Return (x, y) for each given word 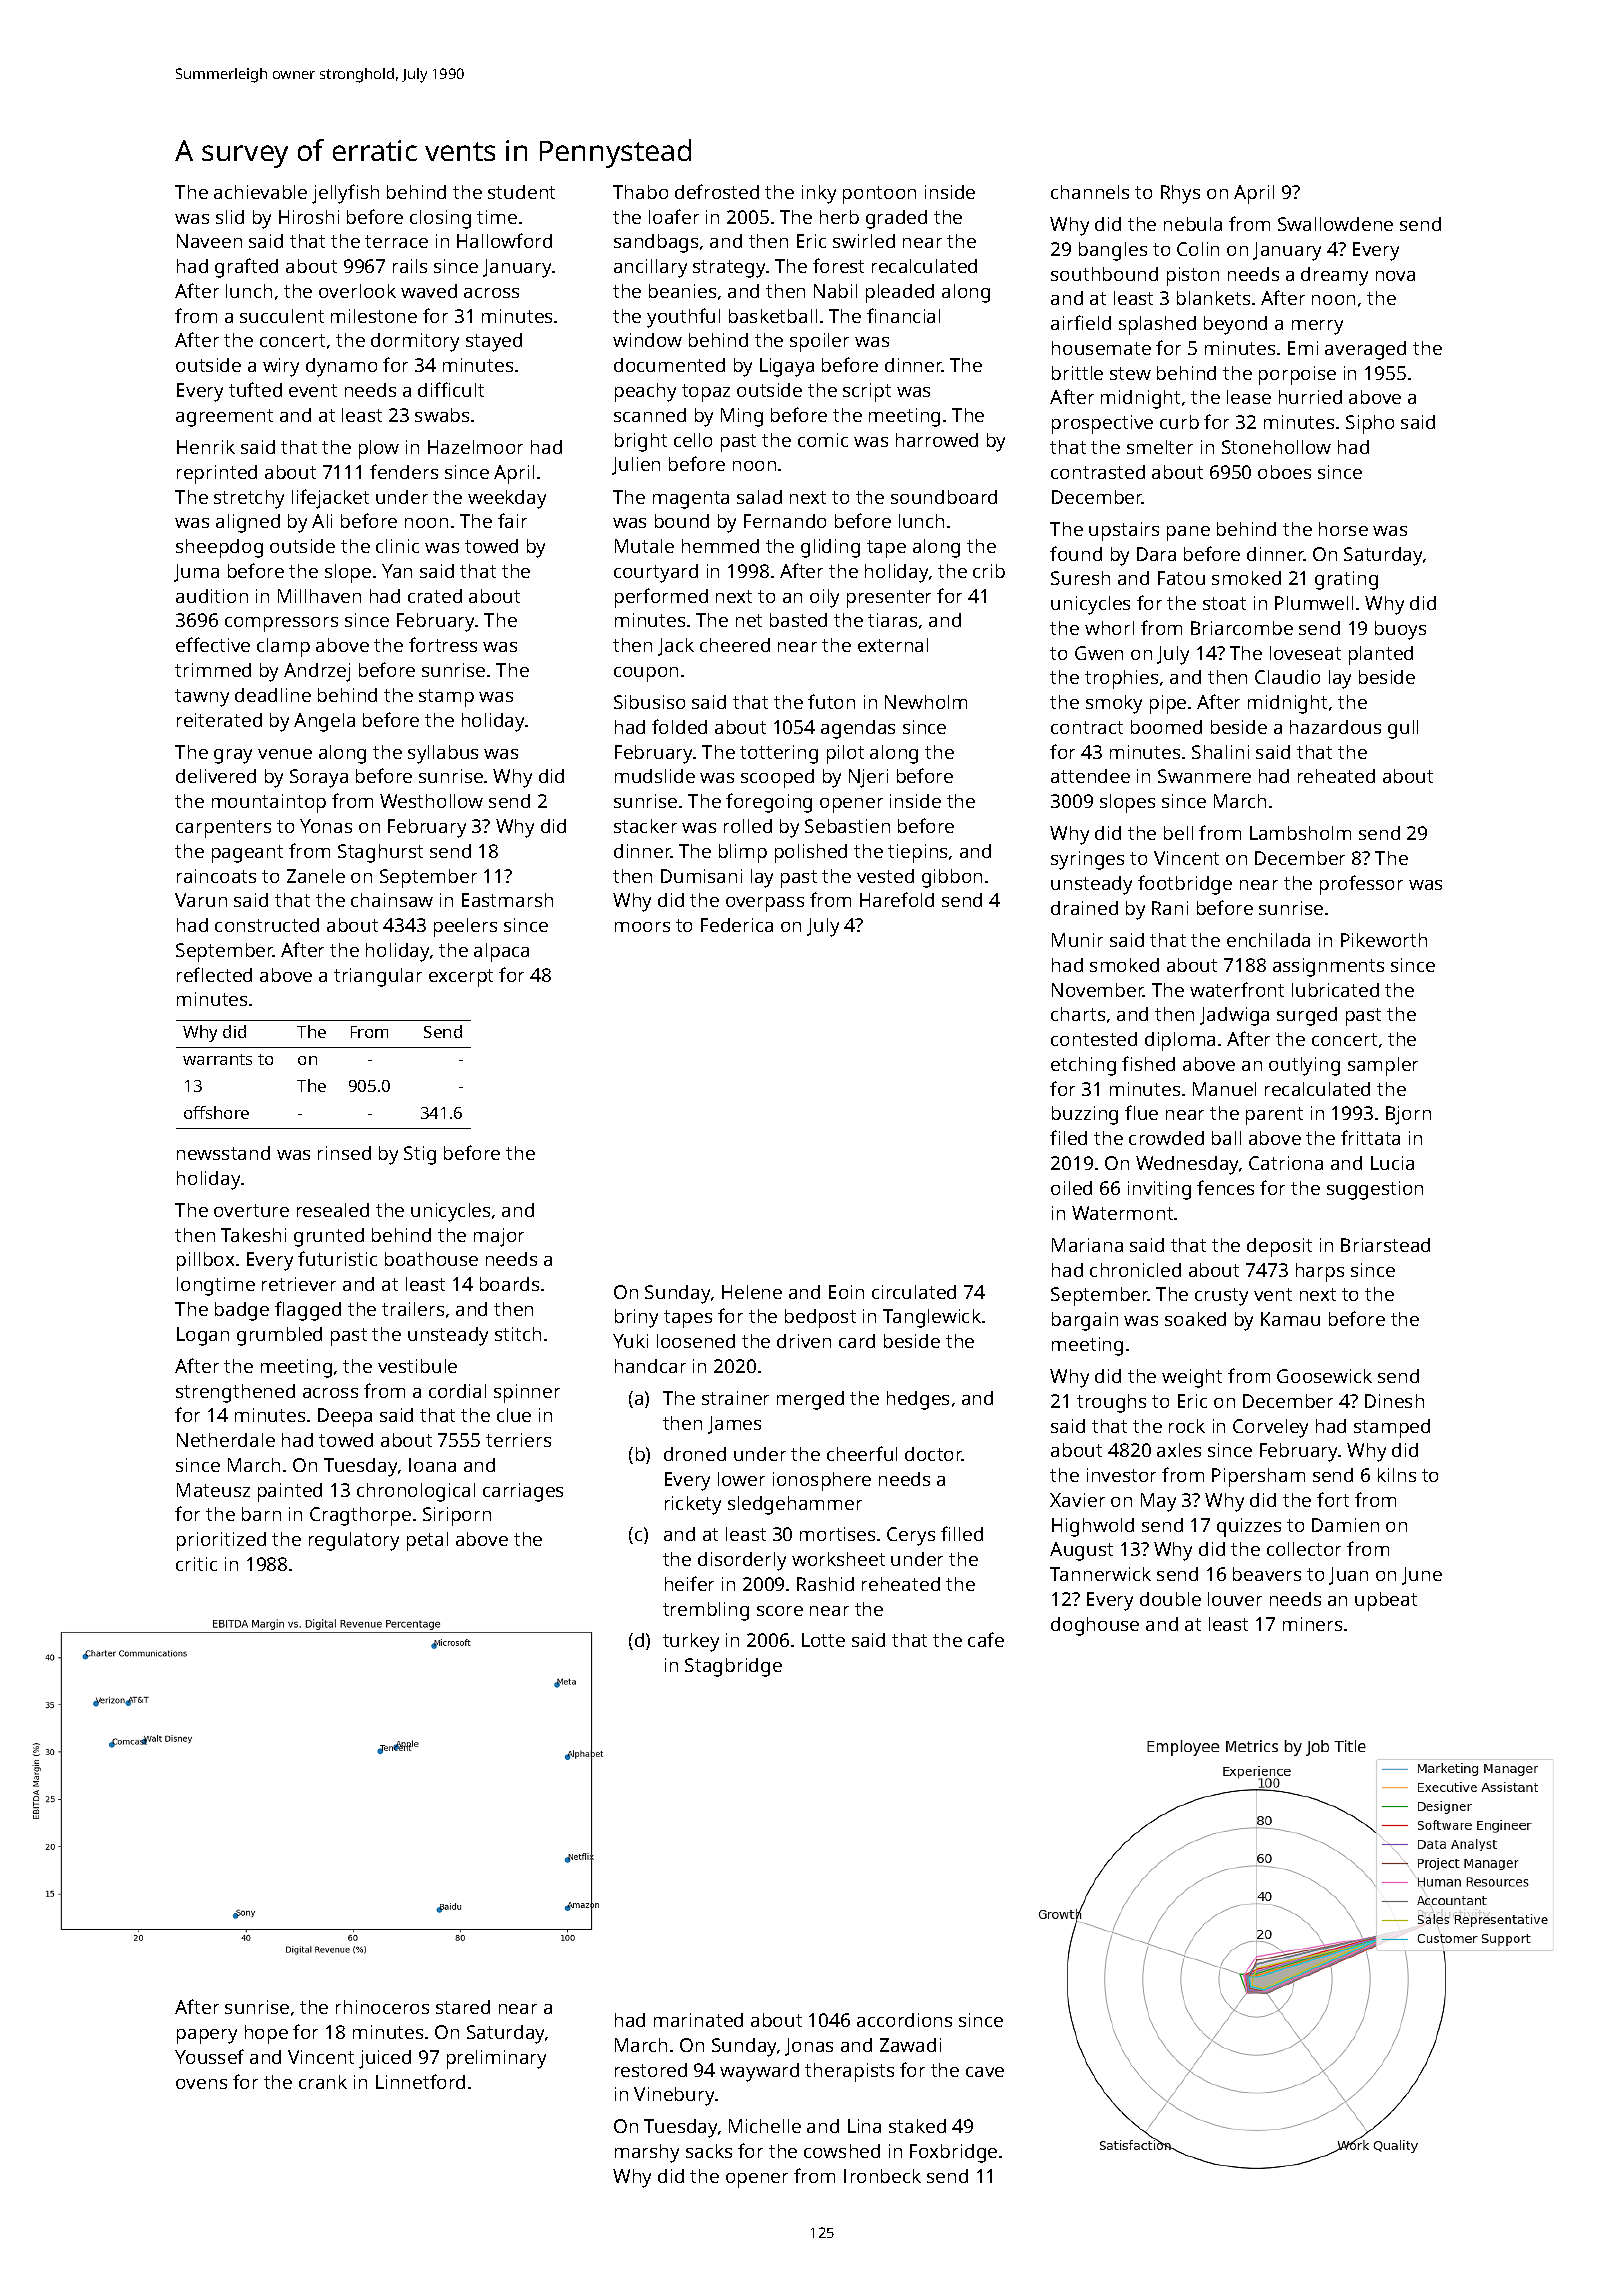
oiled (1071, 1188)
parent (1274, 1116)
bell (1178, 833)
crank (323, 2082)
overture (251, 1210)
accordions (904, 2020)
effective (213, 644)
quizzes (1249, 1527)
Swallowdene (1335, 224)
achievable (260, 192)
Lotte (823, 1640)
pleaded (900, 293)
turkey (691, 1642)
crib (989, 571)
